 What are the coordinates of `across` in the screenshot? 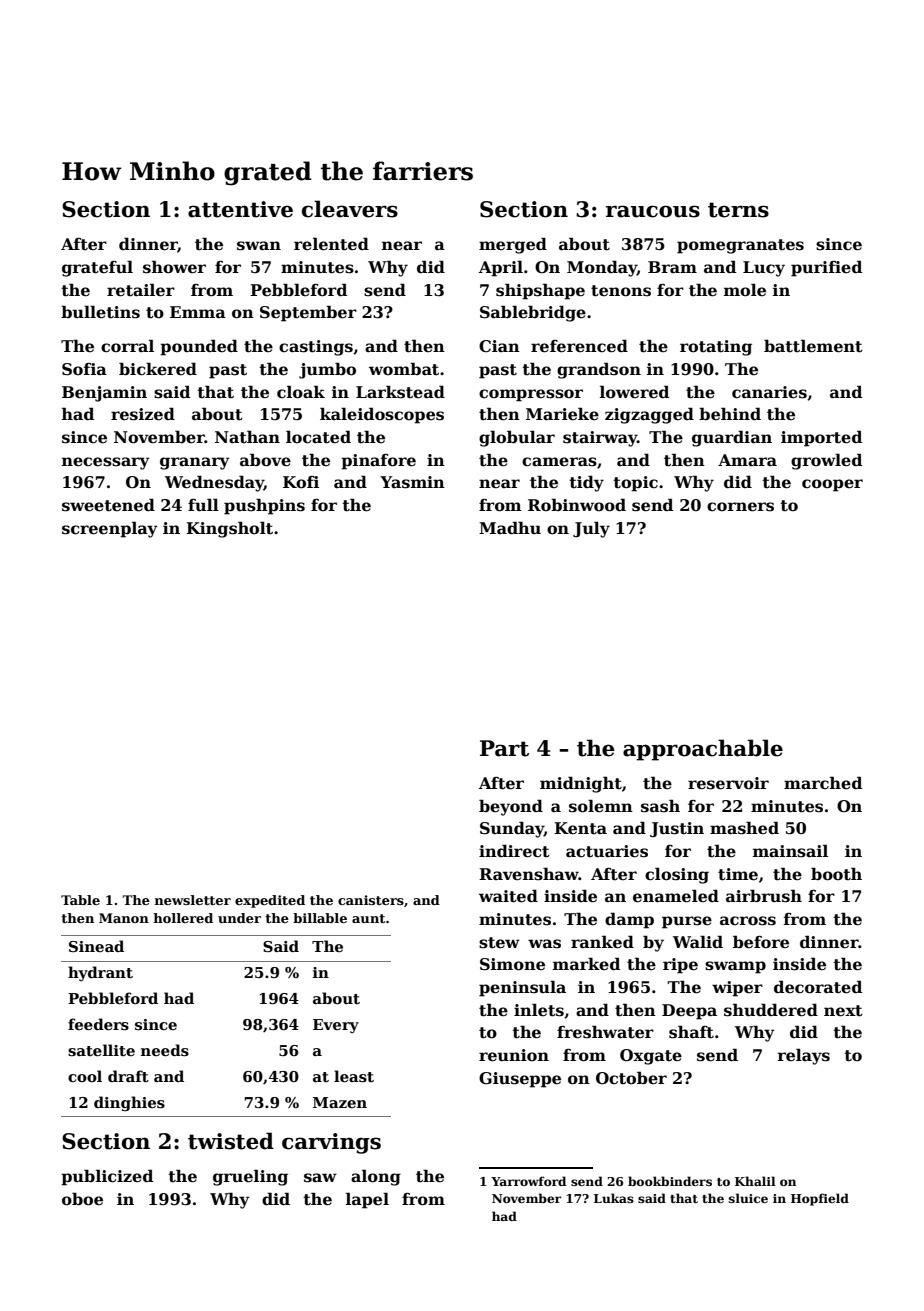 It's located at (748, 921).
